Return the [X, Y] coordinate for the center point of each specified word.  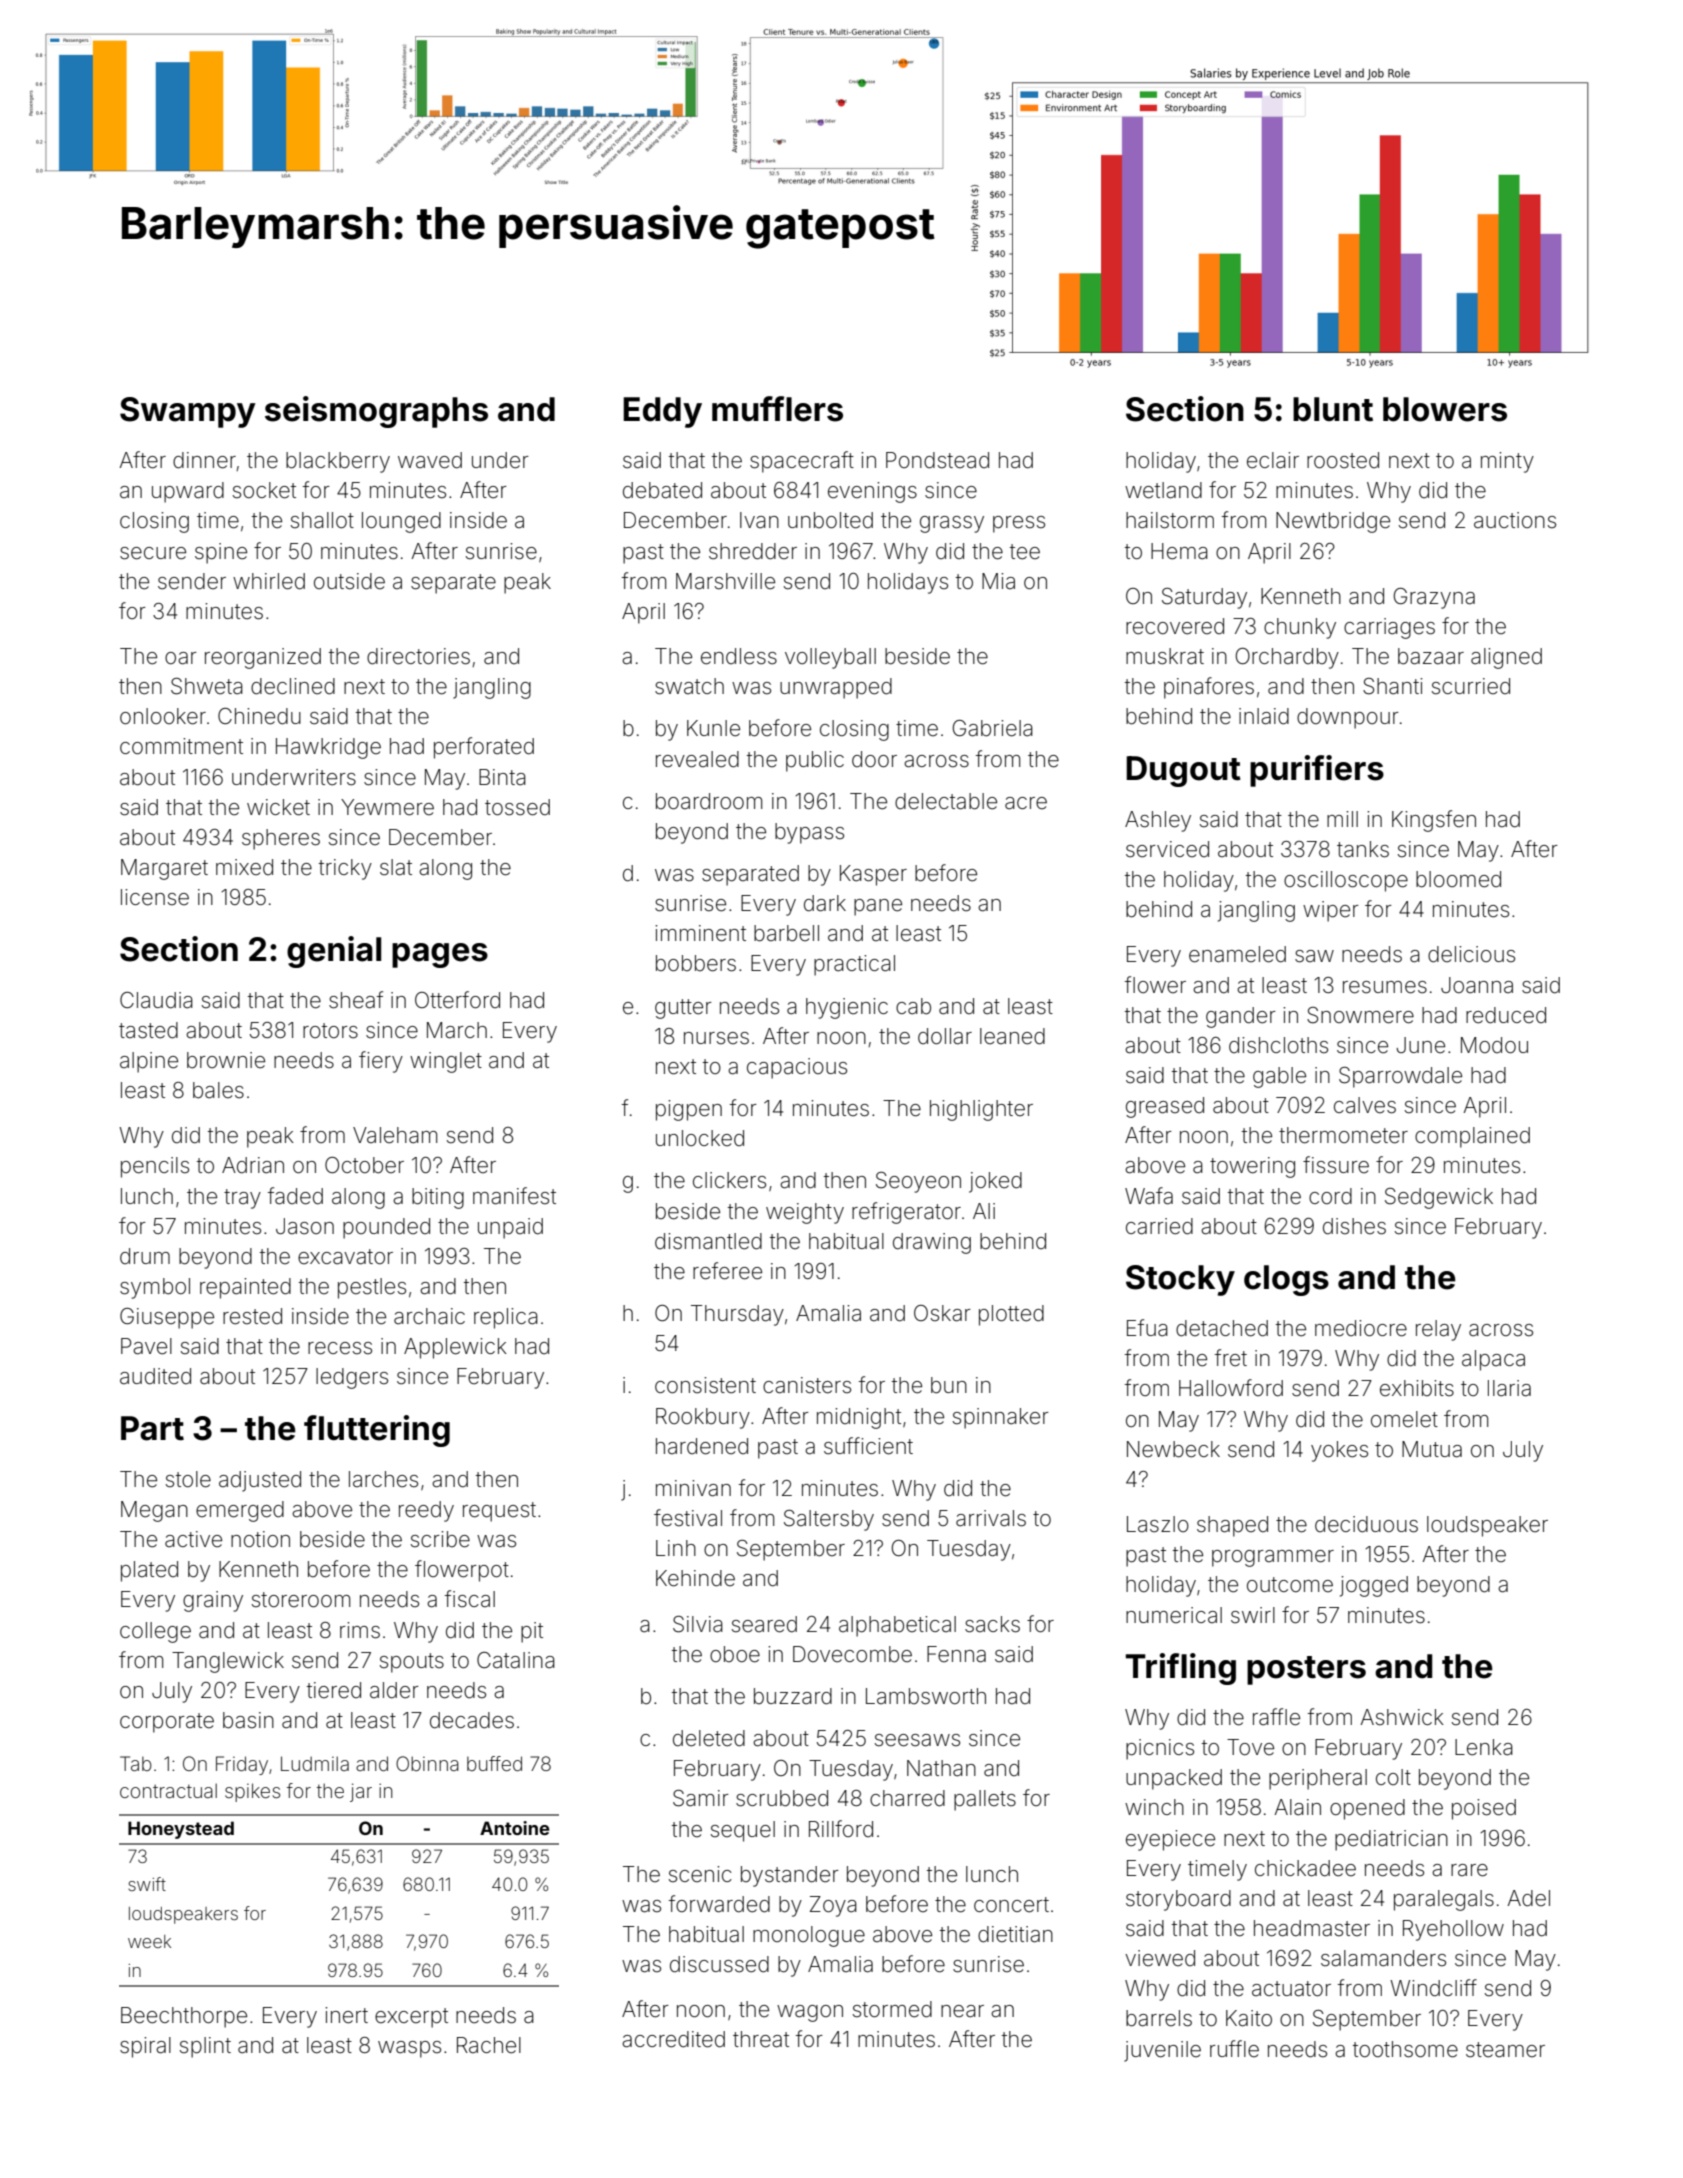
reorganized [263, 658]
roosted [1343, 460]
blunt [1333, 409]
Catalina [516, 1660]
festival [688, 1518]
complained [1472, 1137]
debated [662, 490]
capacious [797, 1068]
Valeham [395, 1135]
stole [188, 1479]
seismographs [376, 412]
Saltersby [829, 1520]
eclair [1273, 460]
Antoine [515, 1828]
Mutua [1432, 1449]
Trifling [1181, 1669]
